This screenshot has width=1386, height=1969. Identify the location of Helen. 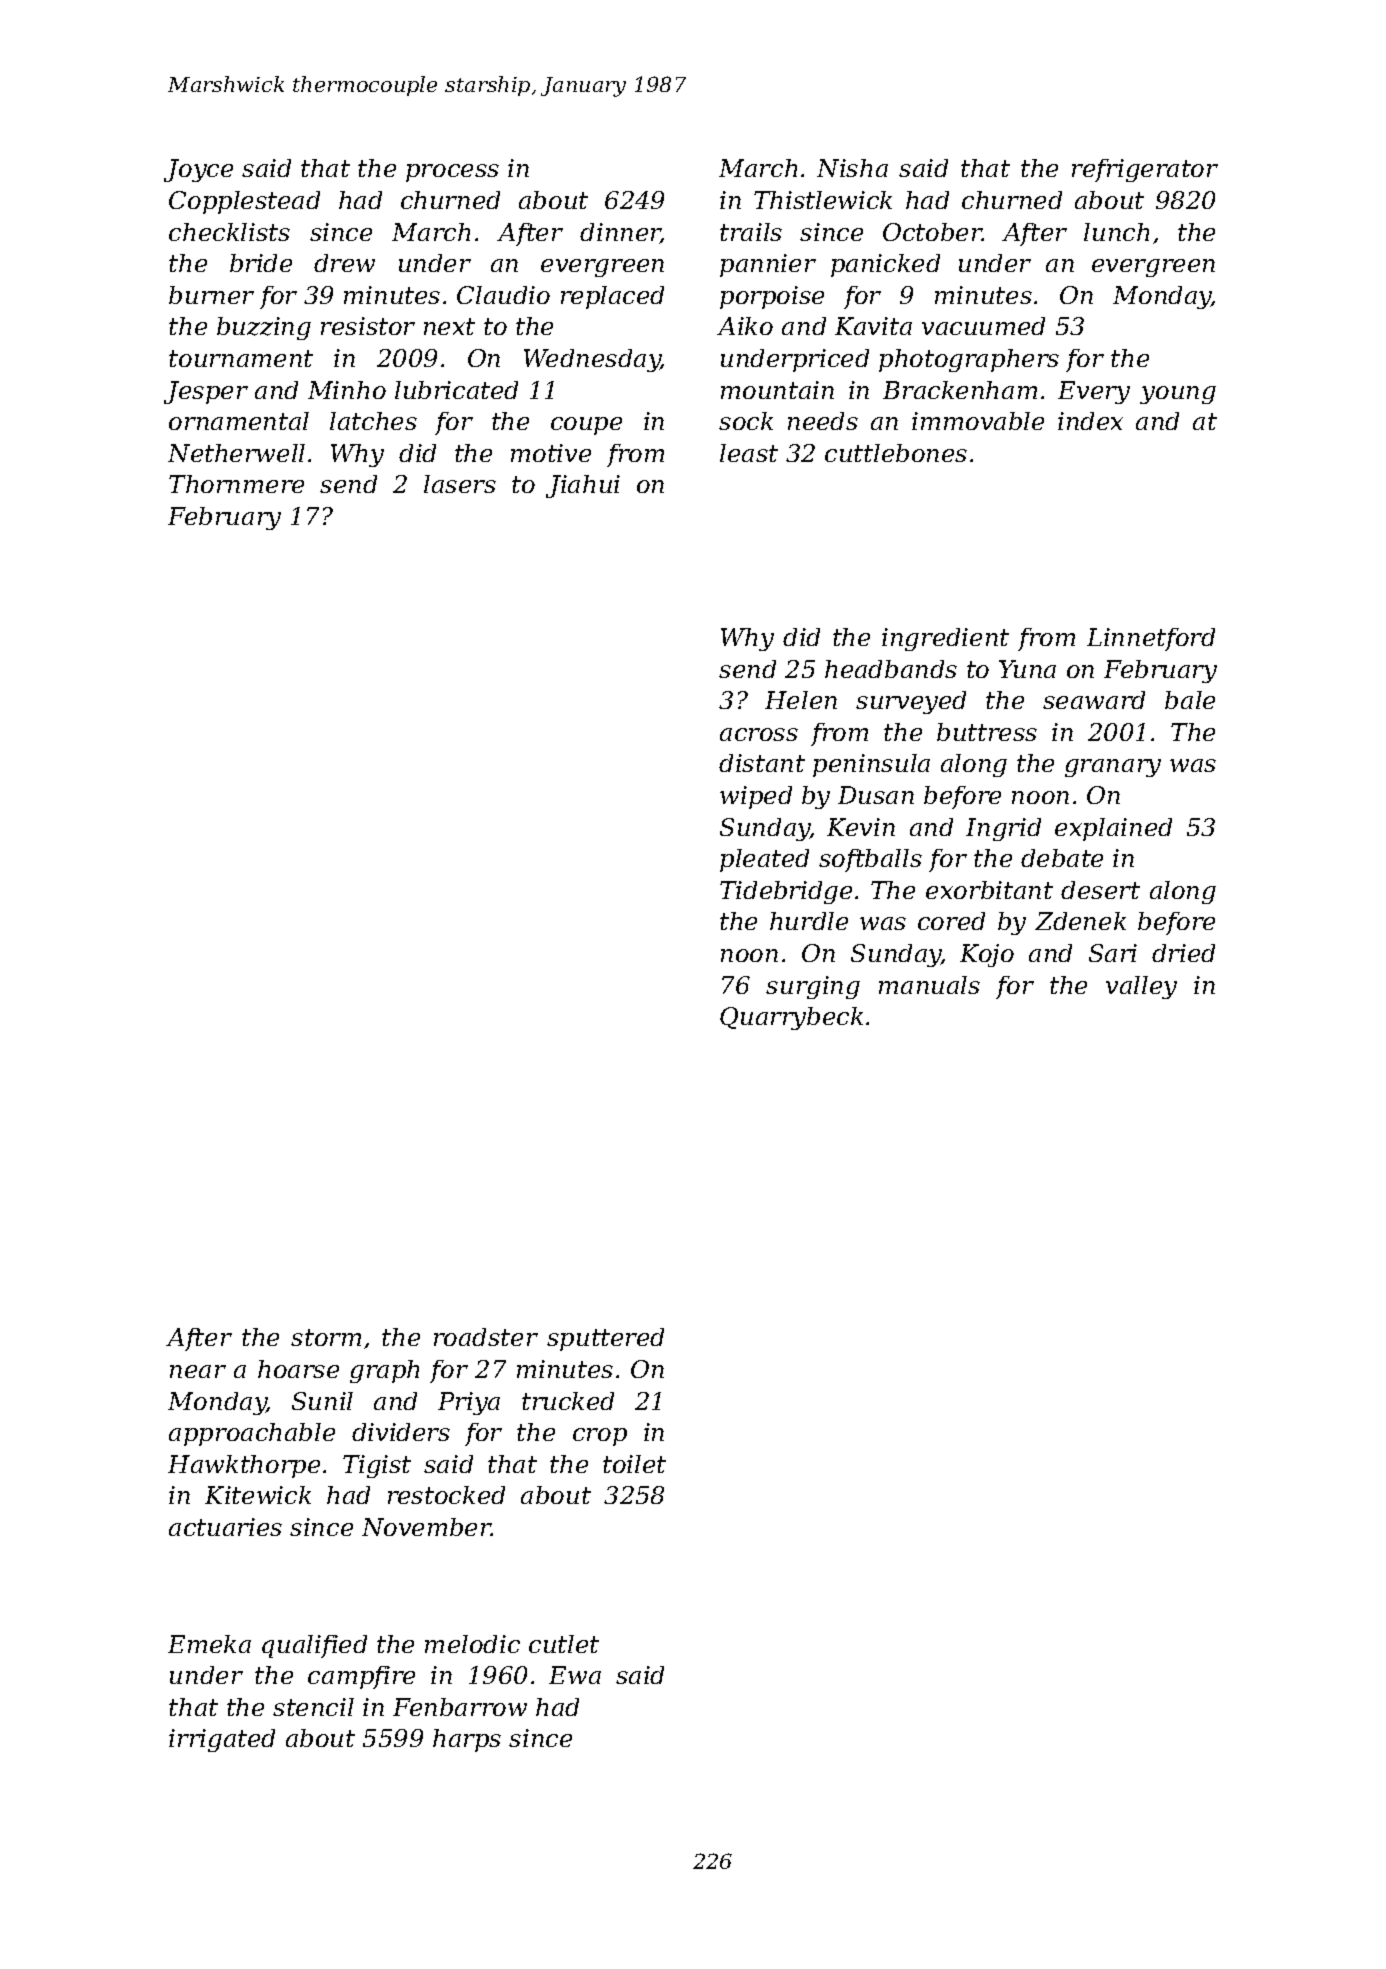
(801, 700).
